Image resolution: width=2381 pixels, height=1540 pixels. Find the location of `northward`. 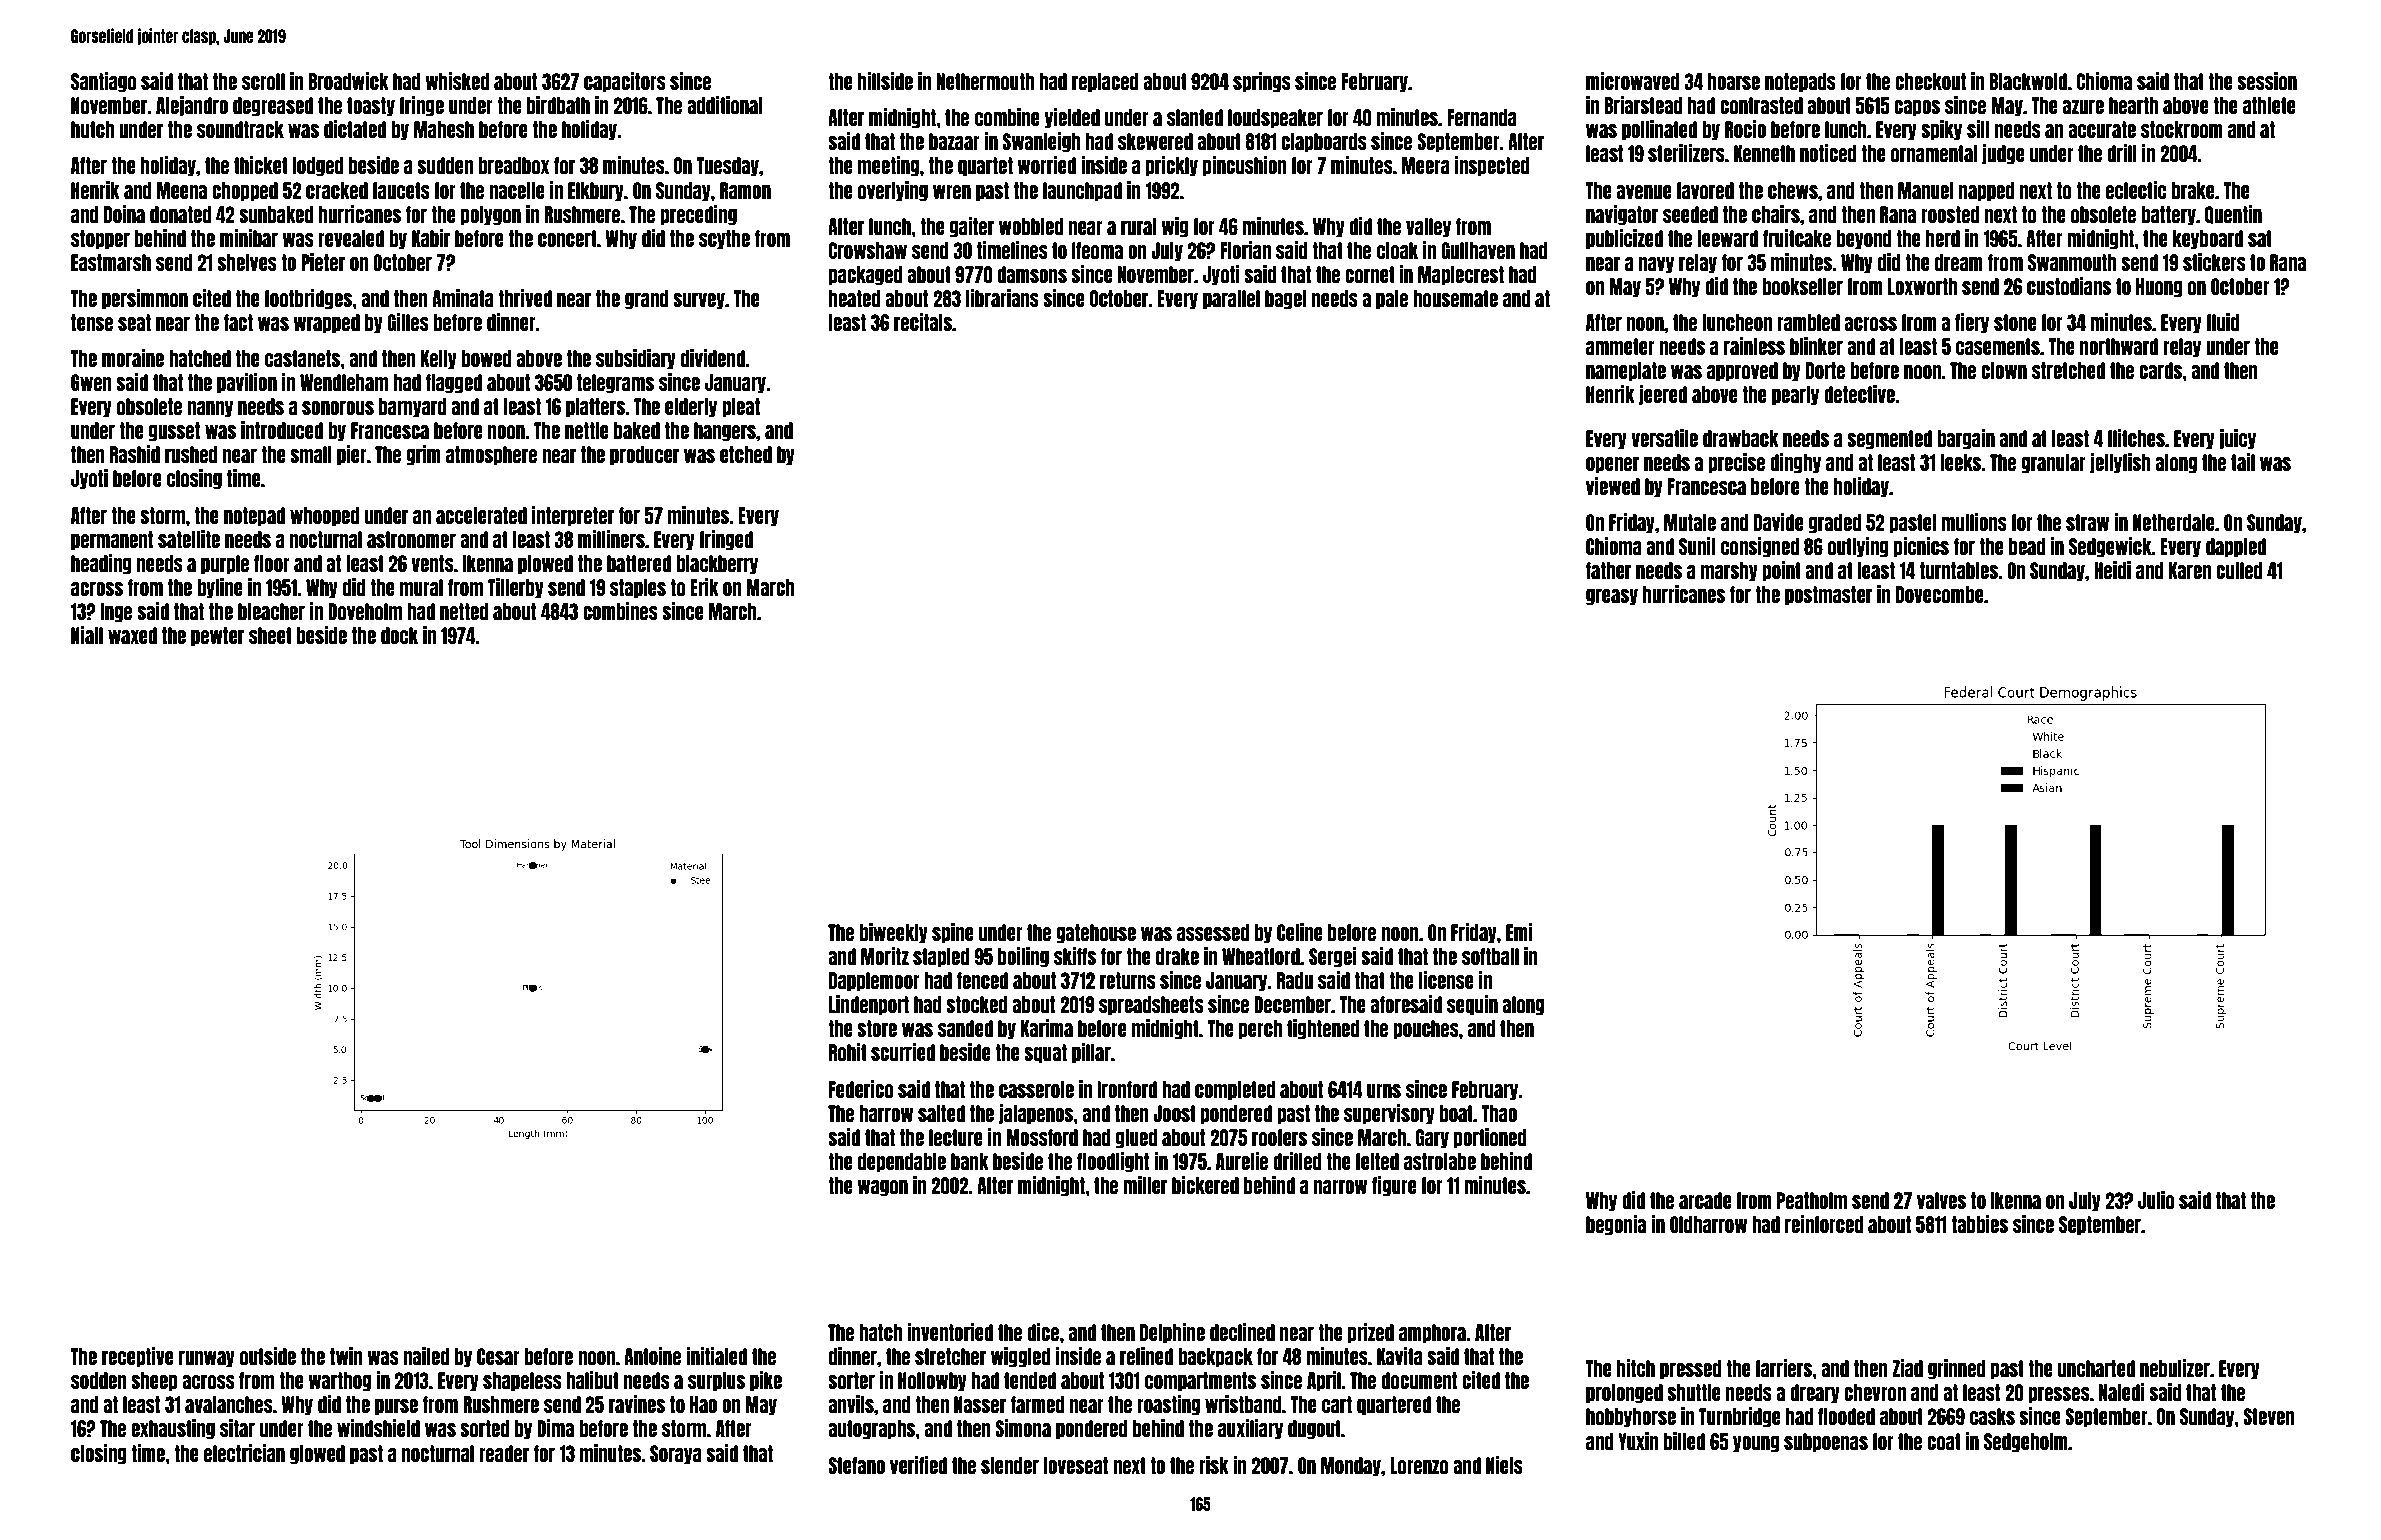

northward is located at coordinates (2119, 346).
